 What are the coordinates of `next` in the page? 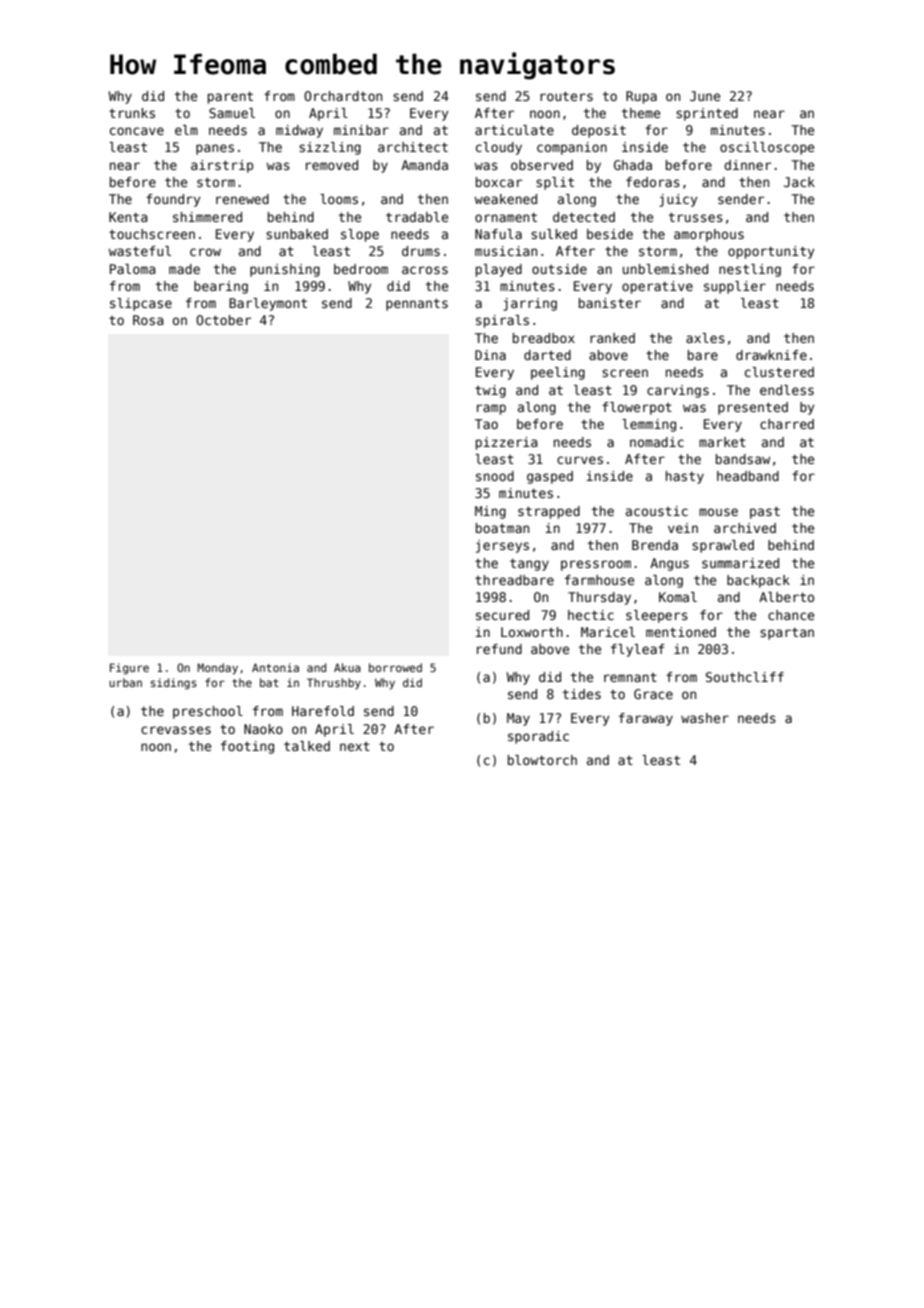 It's located at (355, 746).
